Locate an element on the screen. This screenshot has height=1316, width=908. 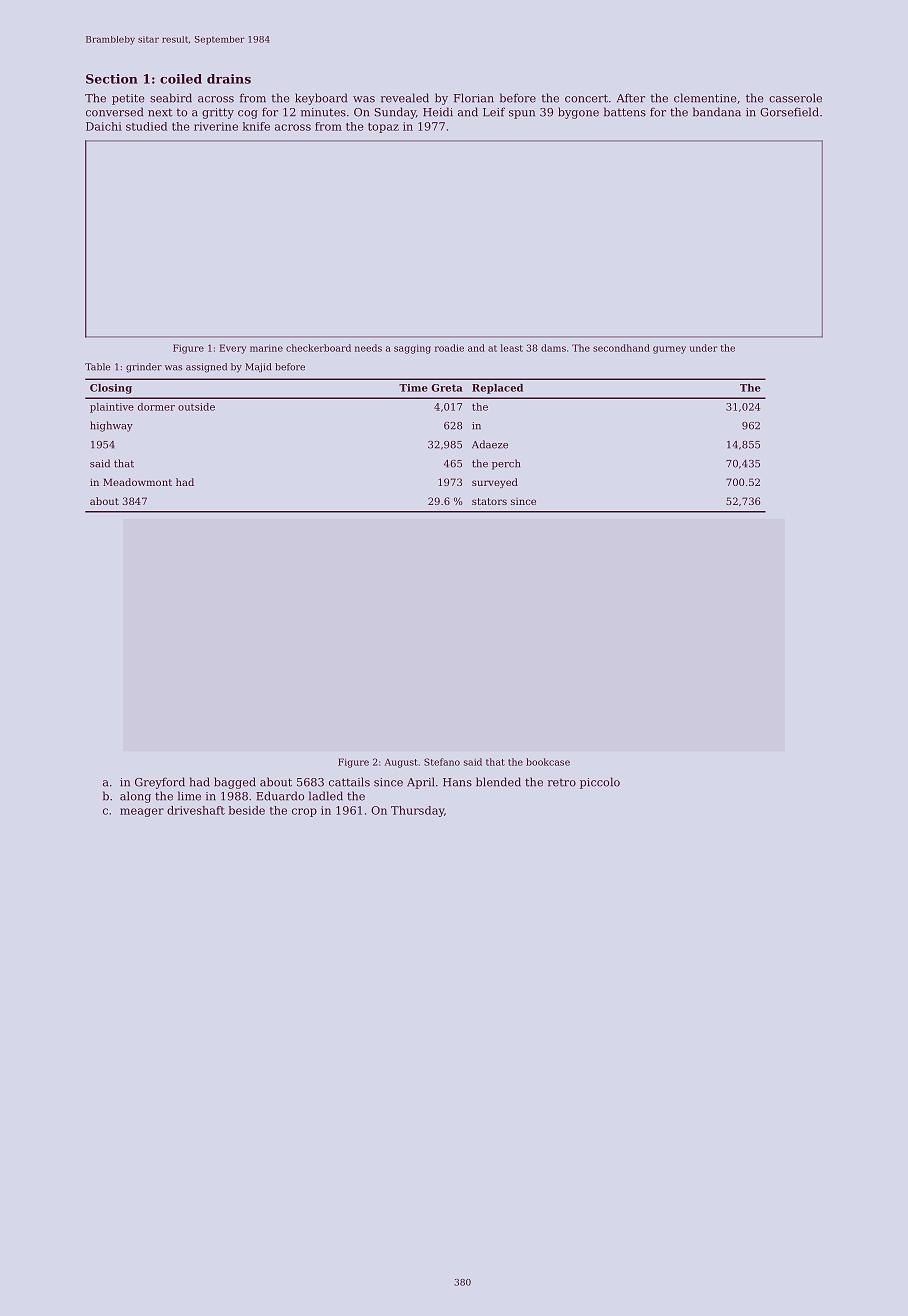
crop is located at coordinates (304, 812).
